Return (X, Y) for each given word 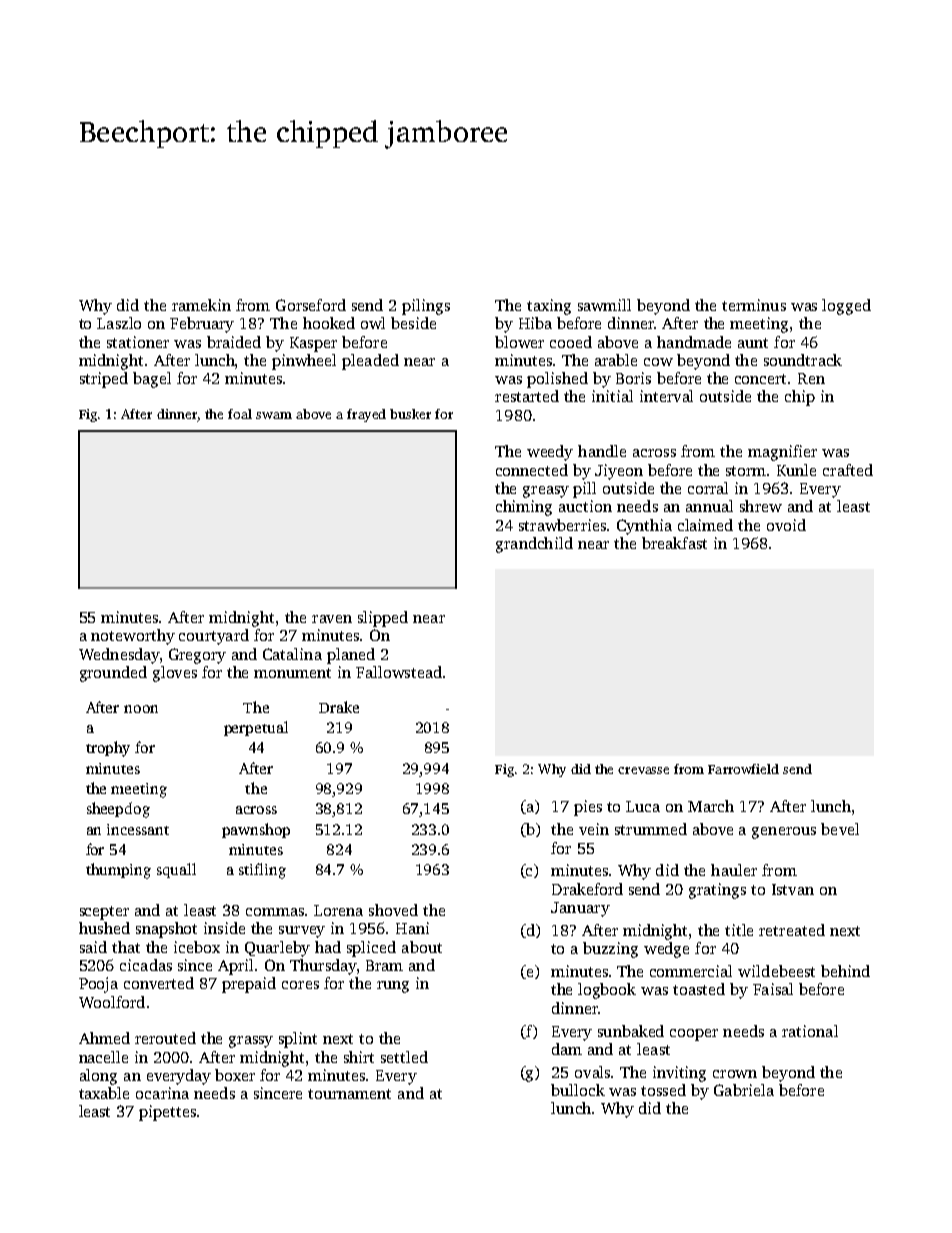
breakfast (674, 543)
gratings (717, 891)
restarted (527, 396)
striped (104, 380)
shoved (393, 910)
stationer (138, 342)
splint (298, 1040)
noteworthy (133, 637)
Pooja (98, 985)
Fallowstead (399, 672)
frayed (366, 415)
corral (708, 488)
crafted (848, 470)
